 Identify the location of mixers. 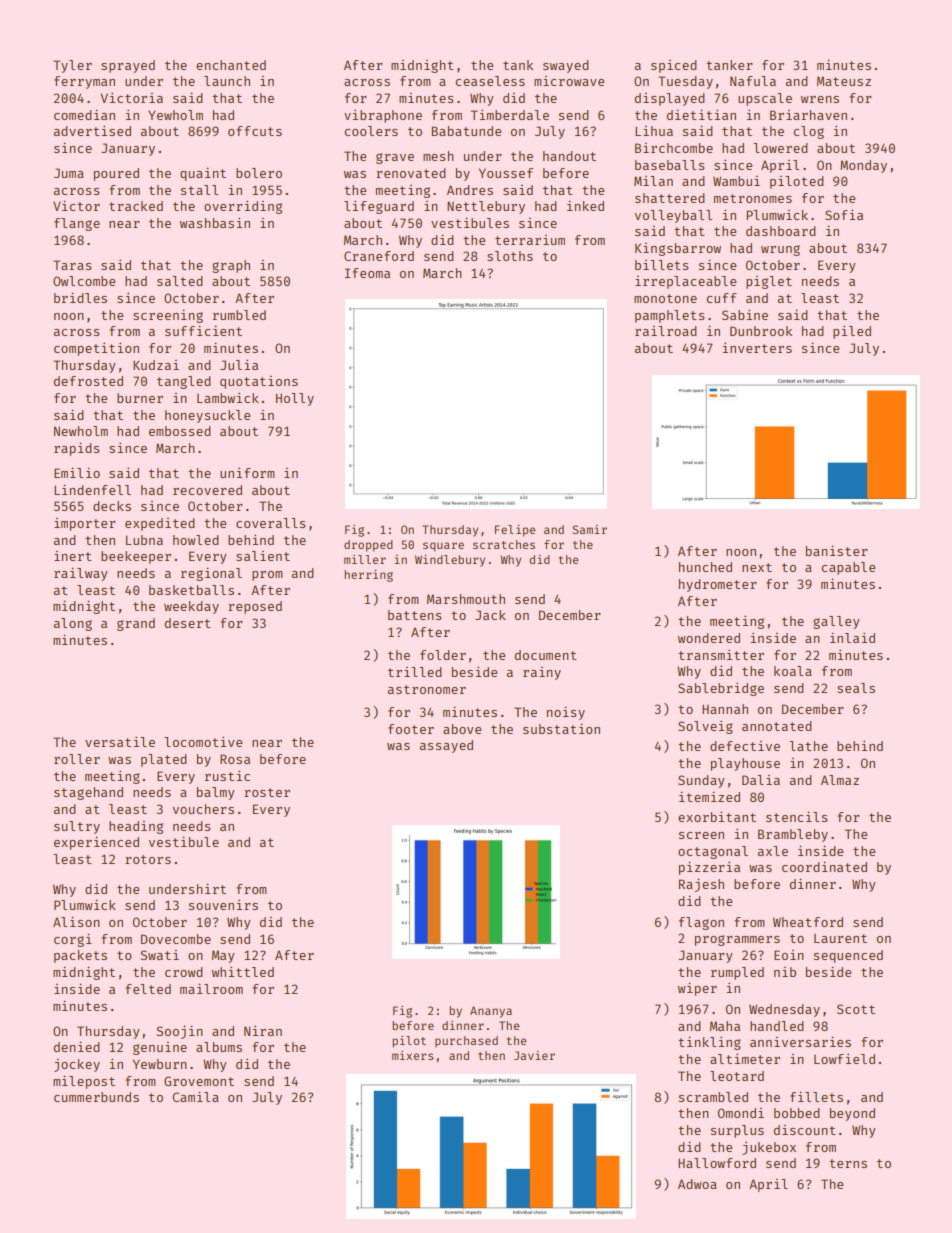
(413, 1055).
